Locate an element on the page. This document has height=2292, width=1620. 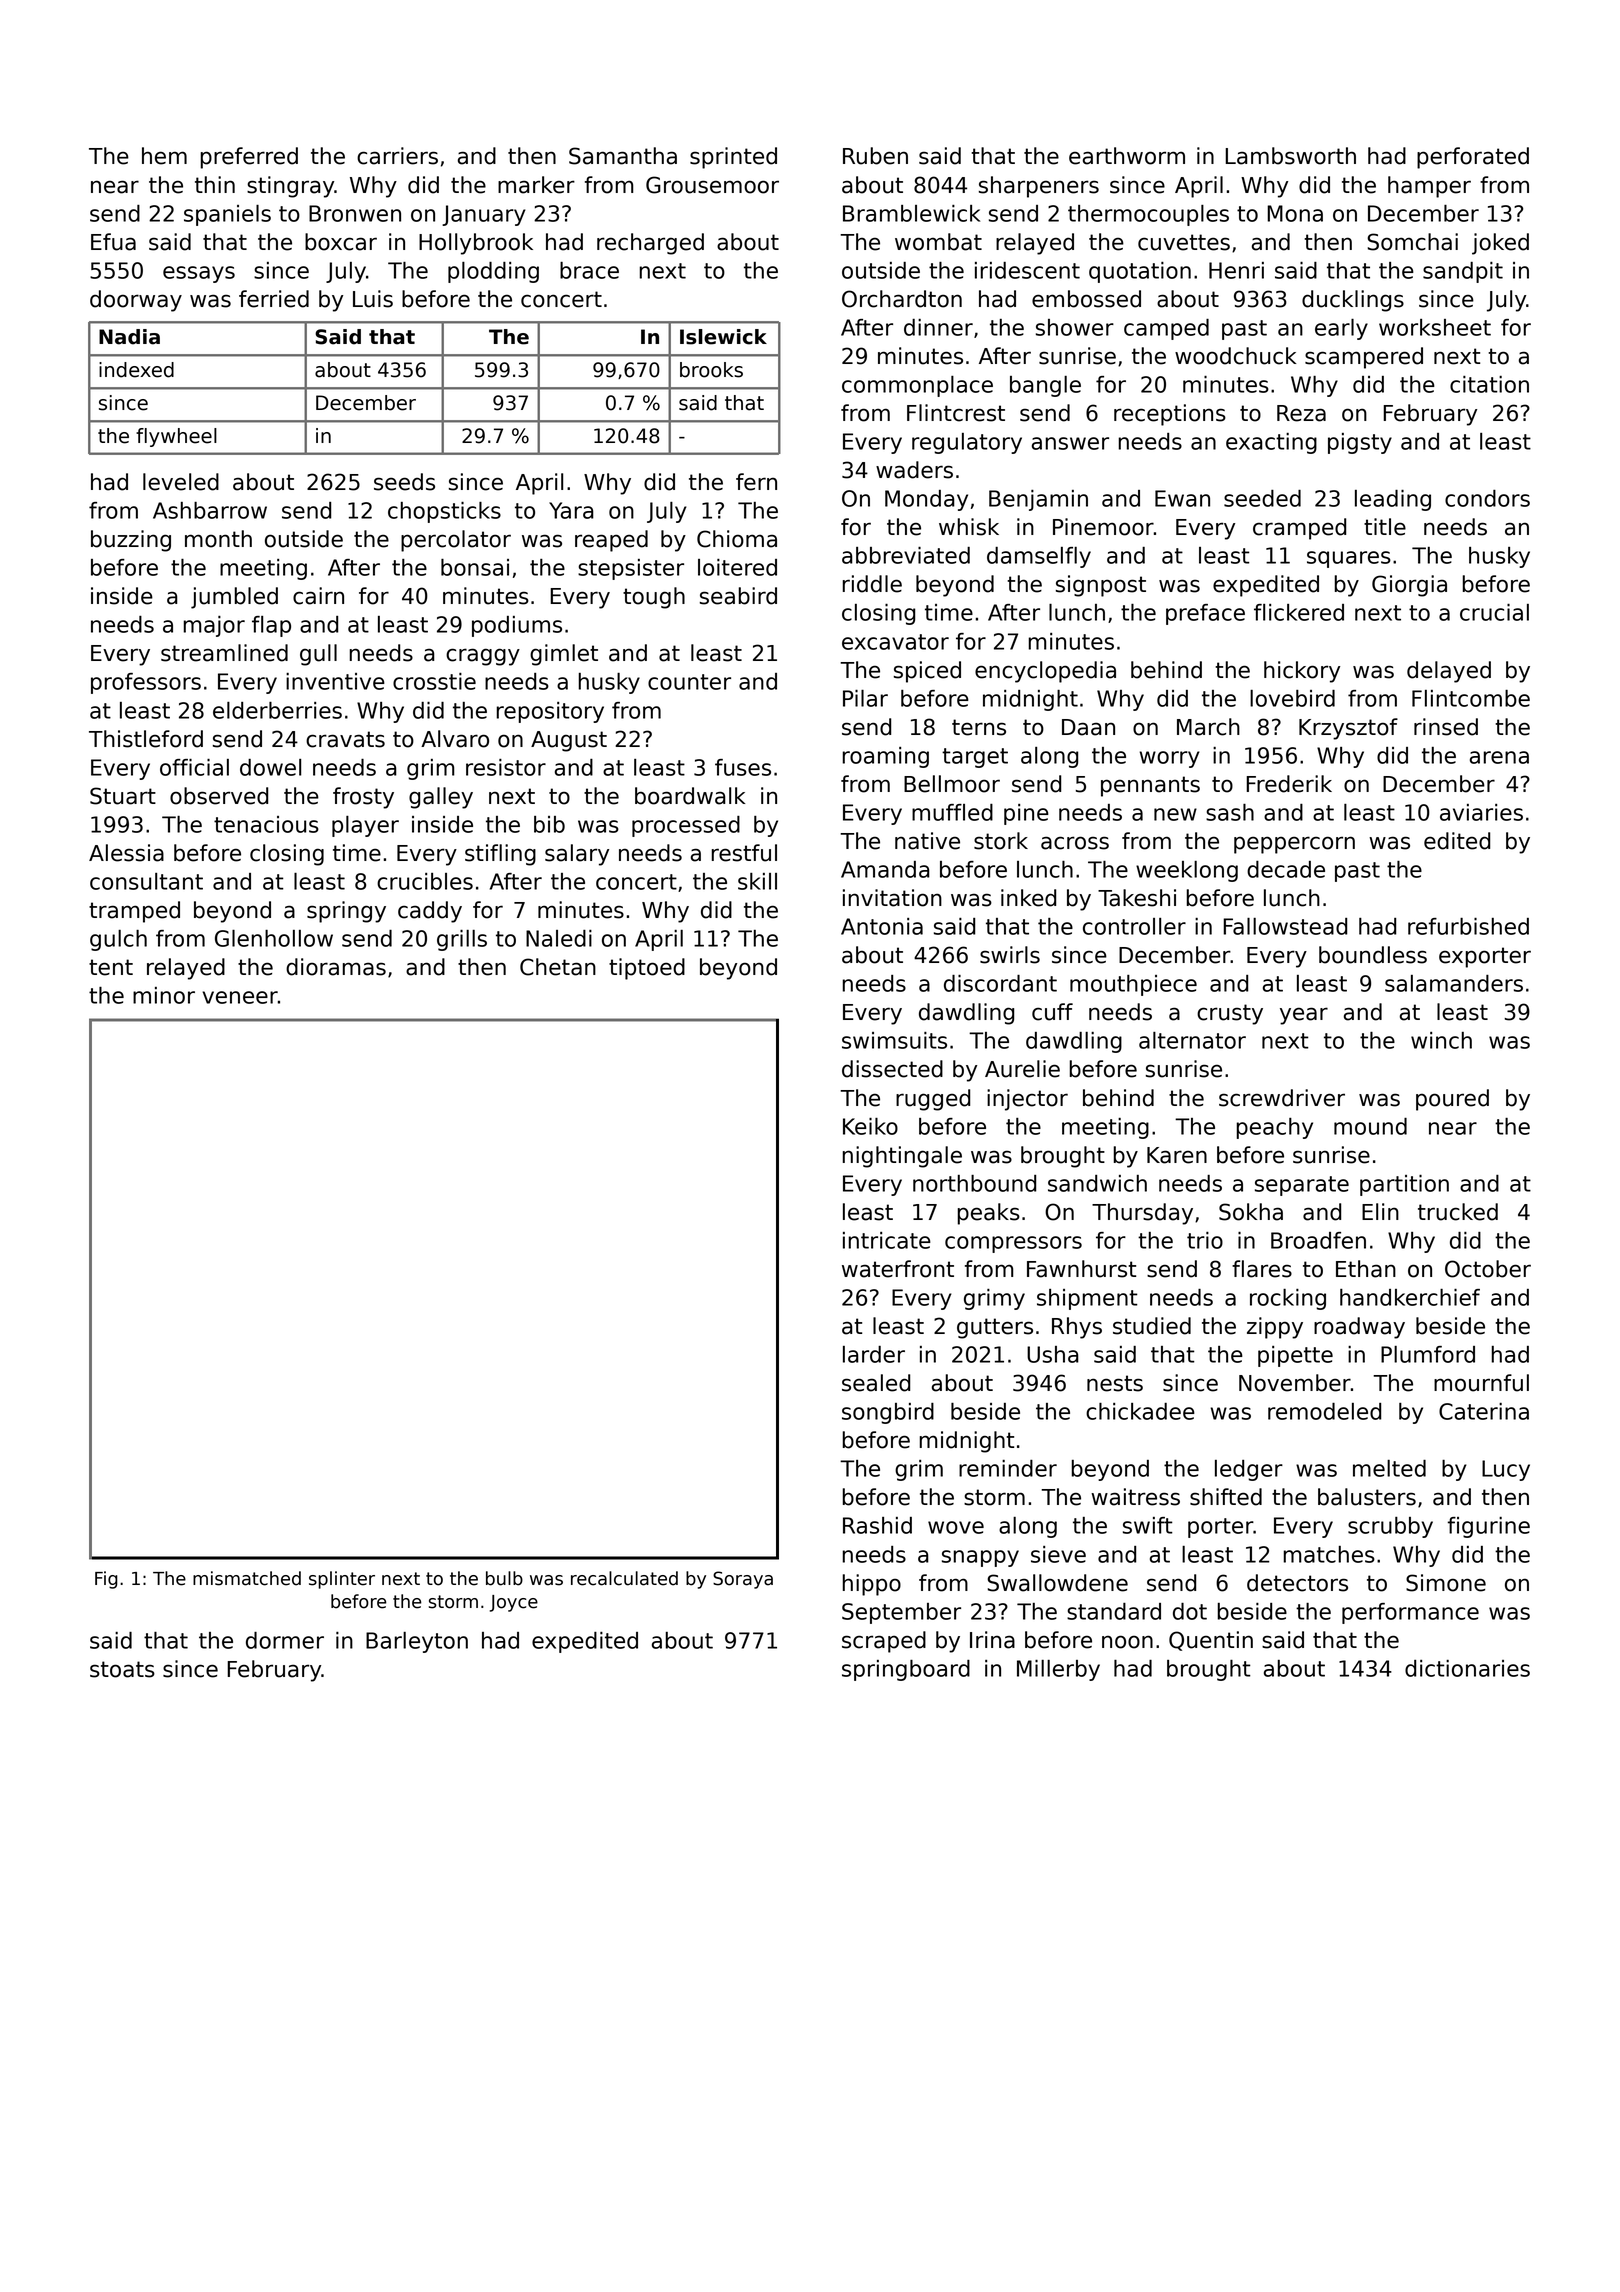
hamper is located at coordinates (1429, 187).
